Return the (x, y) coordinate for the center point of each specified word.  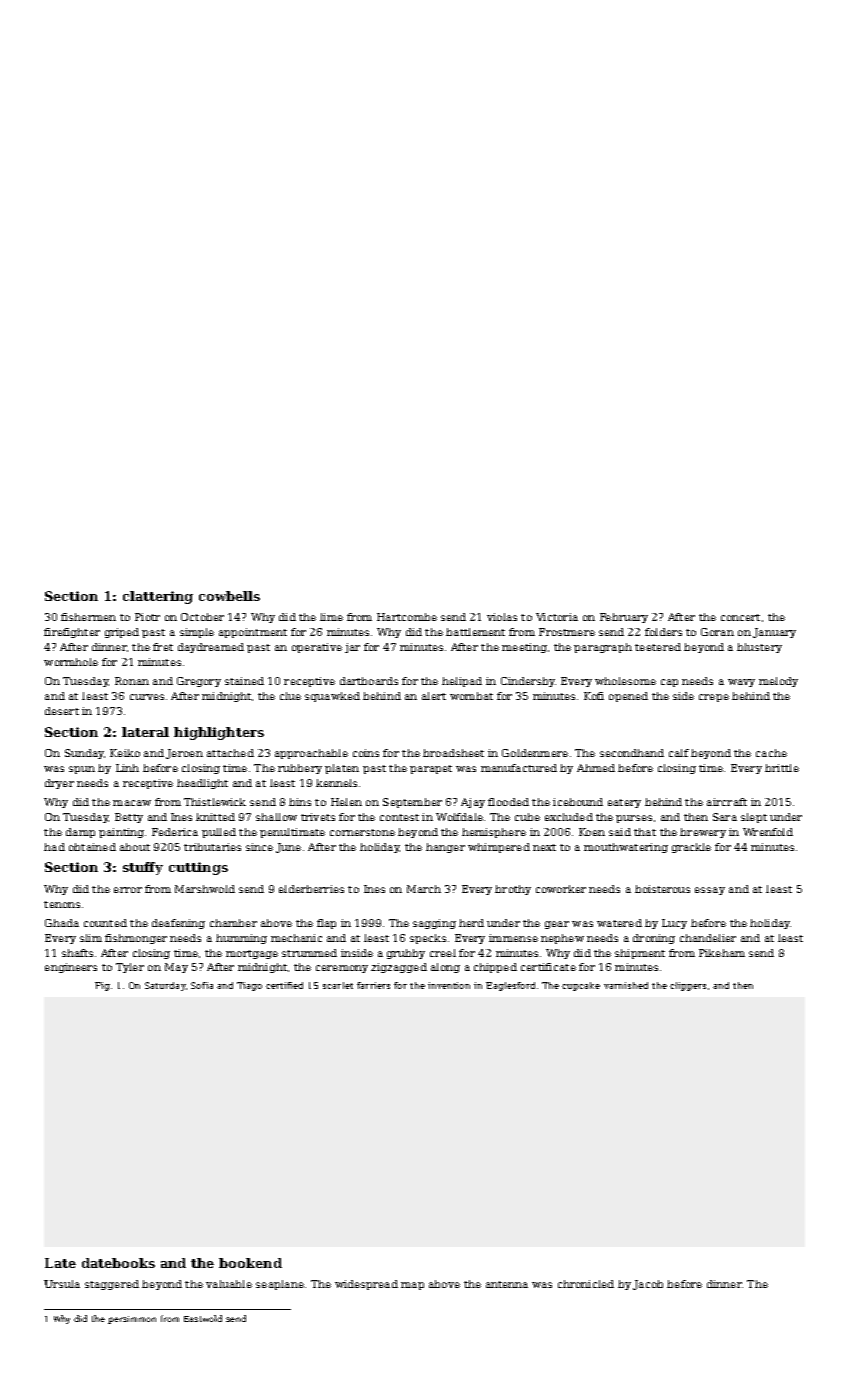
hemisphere (494, 833)
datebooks (118, 1263)
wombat (471, 696)
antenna (507, 1284)
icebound (578, 802)
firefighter (72, 633)
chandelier (708, 938)
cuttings (198, 868)
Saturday (165, 986)
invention (449, 985)
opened (628, 697)
